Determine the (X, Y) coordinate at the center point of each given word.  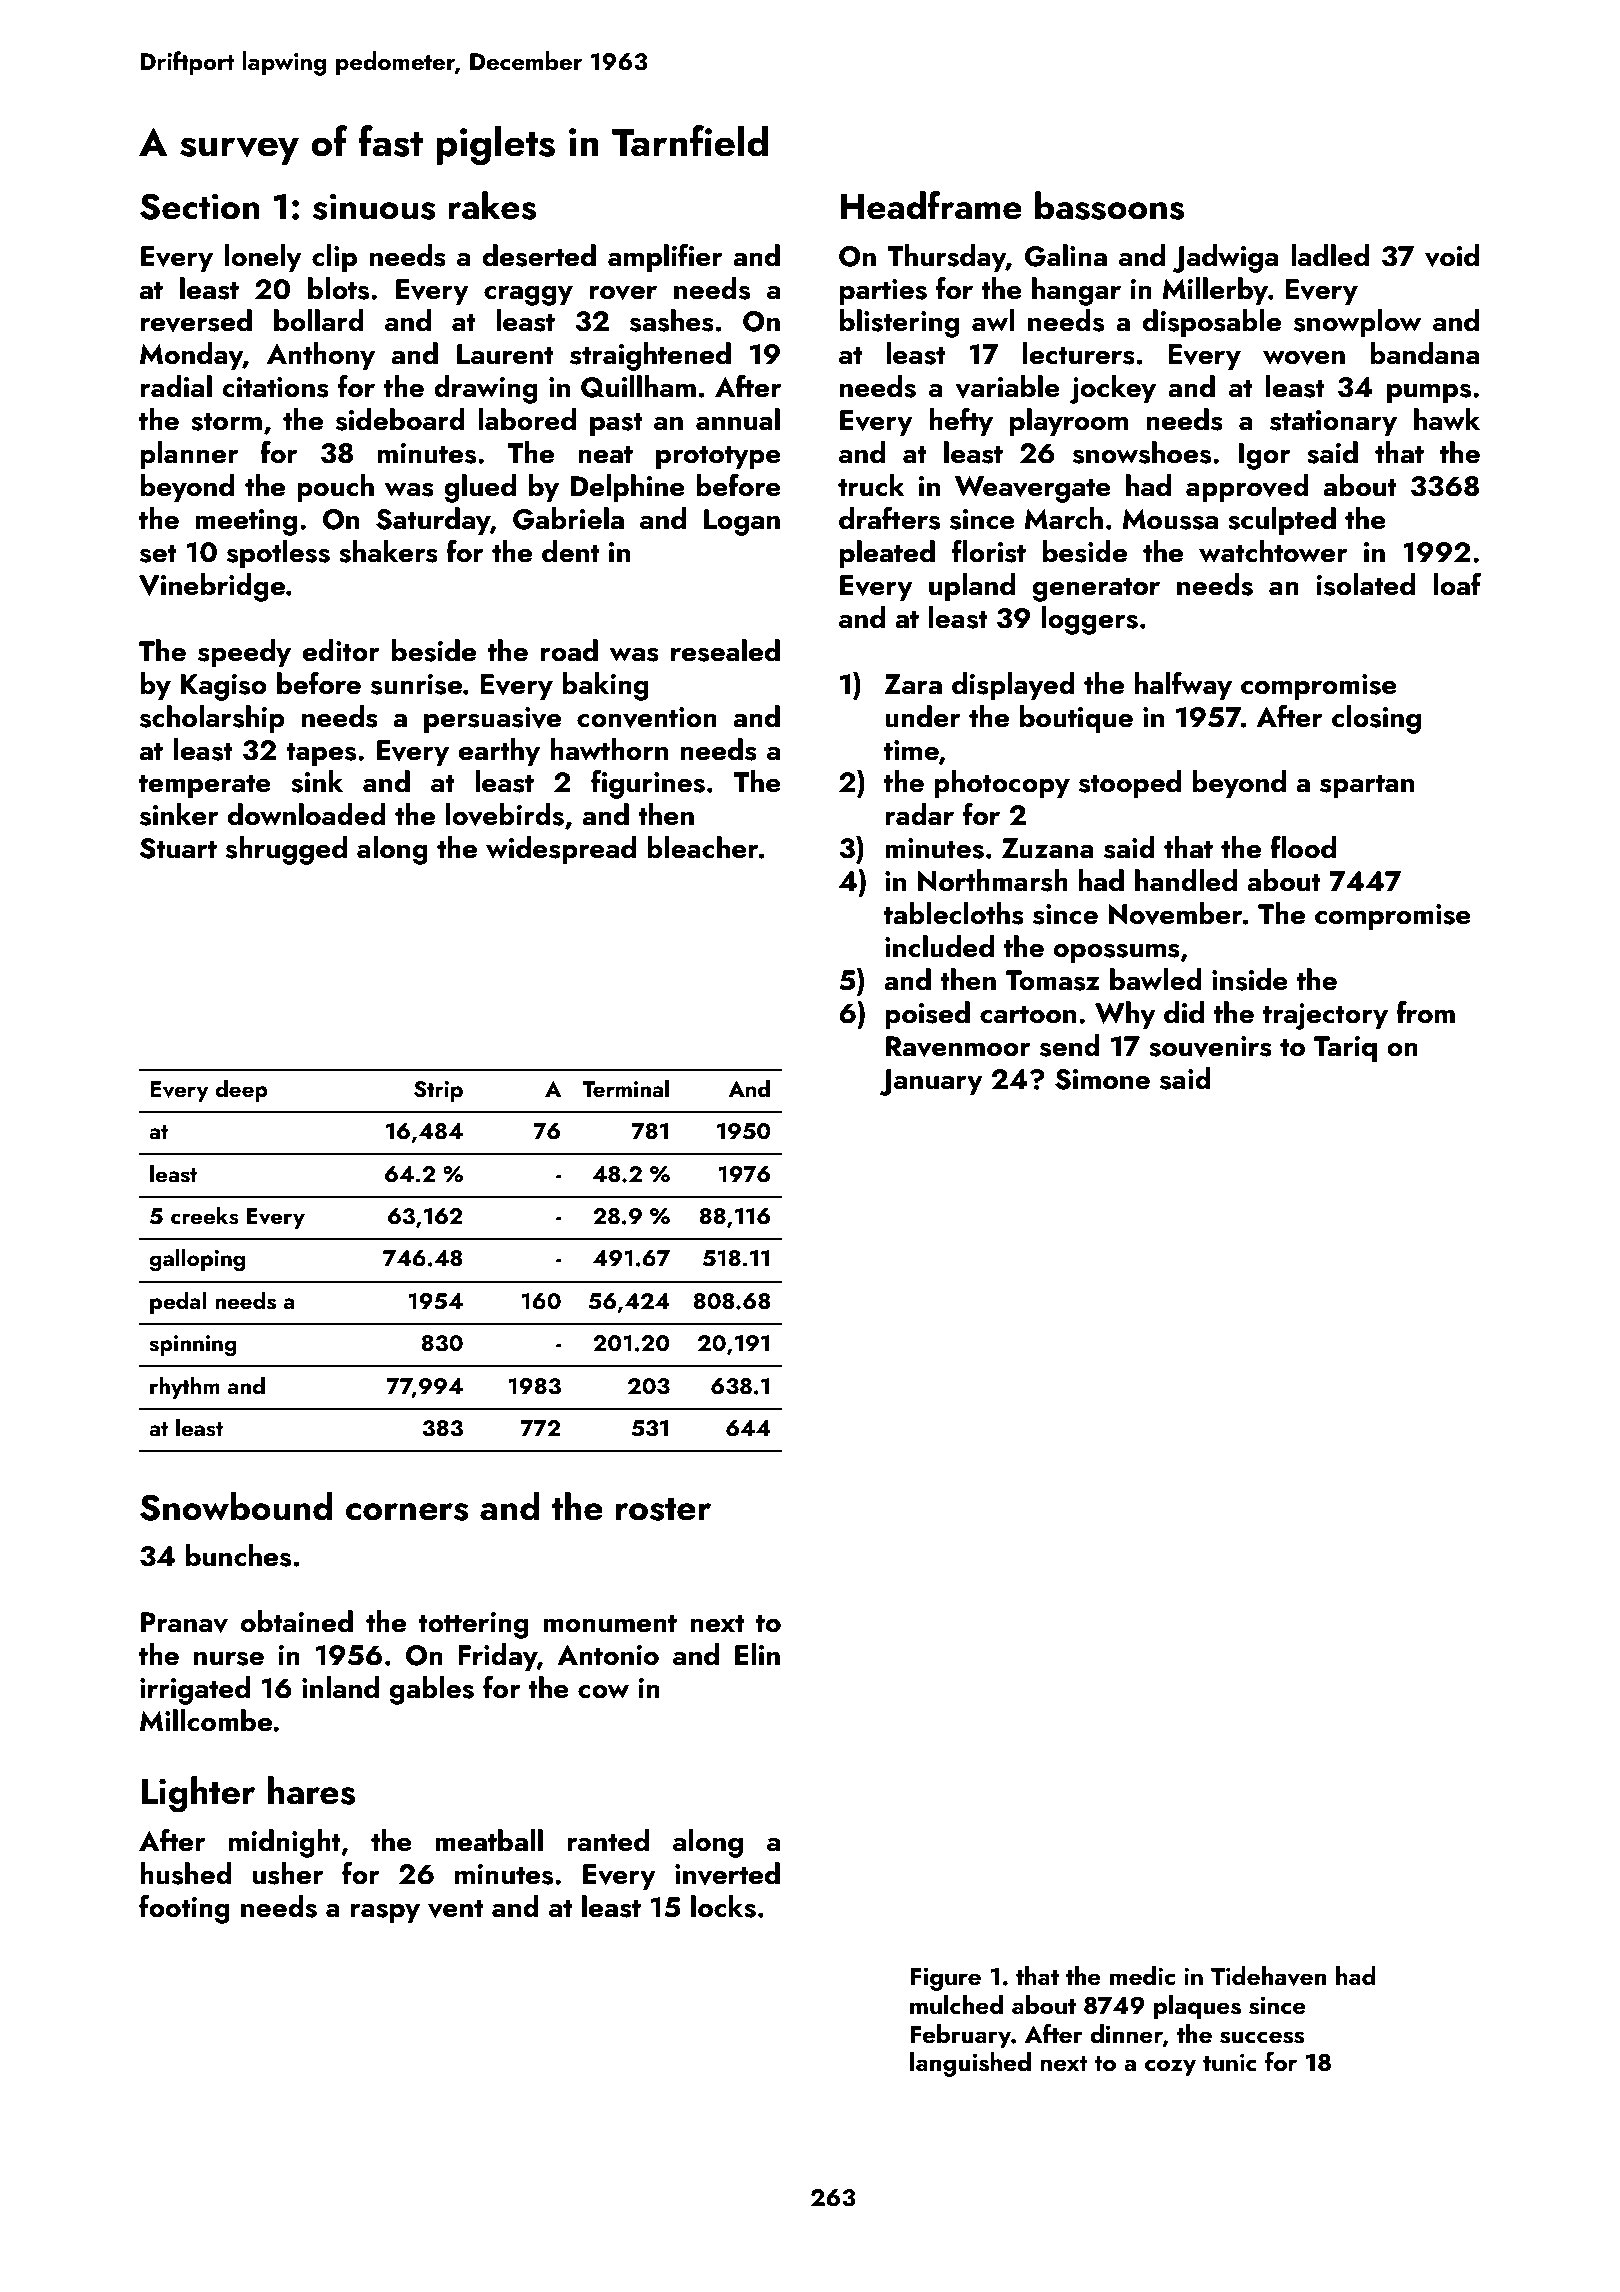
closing (1376, 719)
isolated (1365, 584)
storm (226, 421)
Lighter (198, 1794)
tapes (321, 754)
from (1425, 1012)
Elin (757, 1654)
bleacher (703, 847)
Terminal (625, 1088)
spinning (193, 1346)
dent (571, 551)
